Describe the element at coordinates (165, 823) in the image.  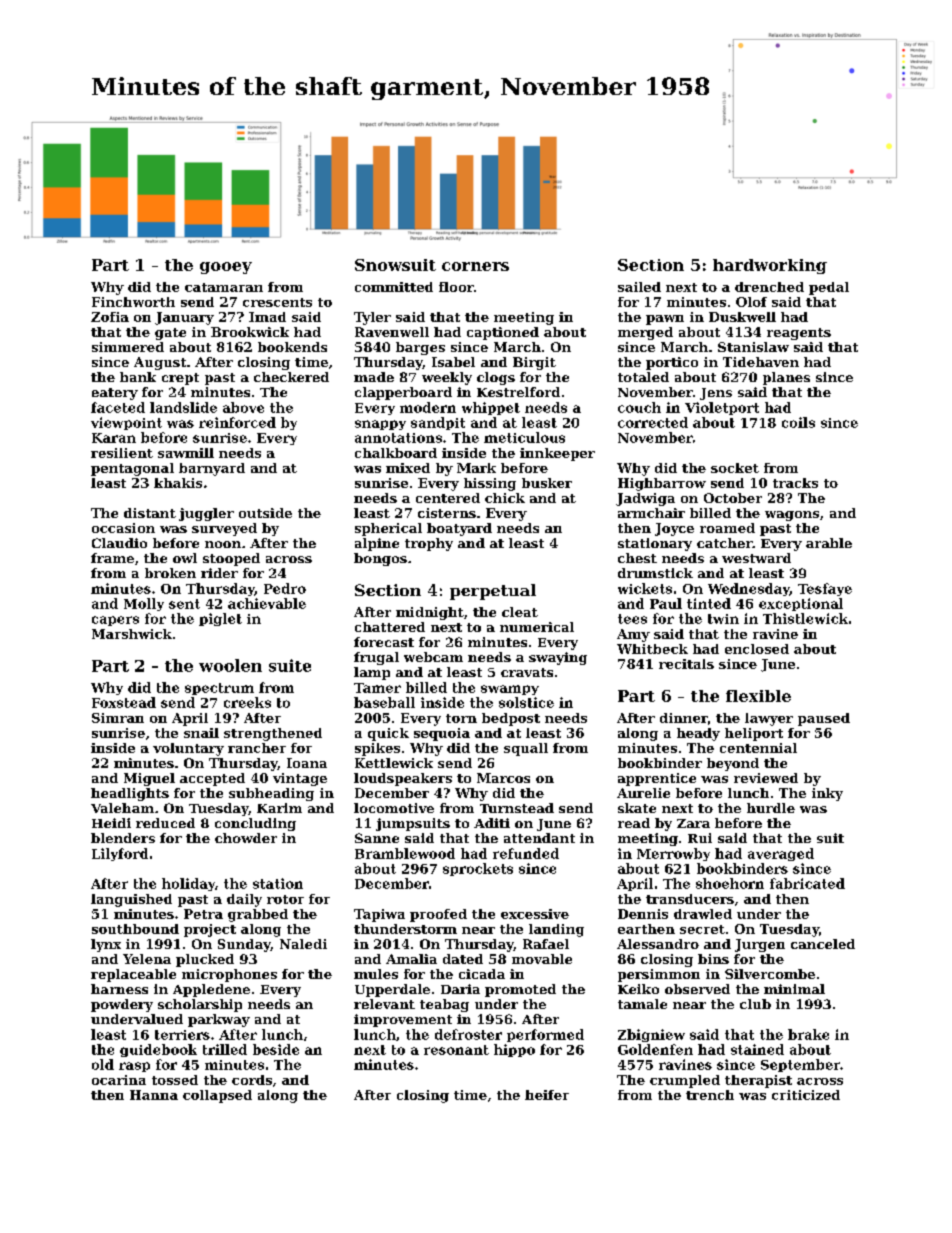
I see `reduced` at that location.
